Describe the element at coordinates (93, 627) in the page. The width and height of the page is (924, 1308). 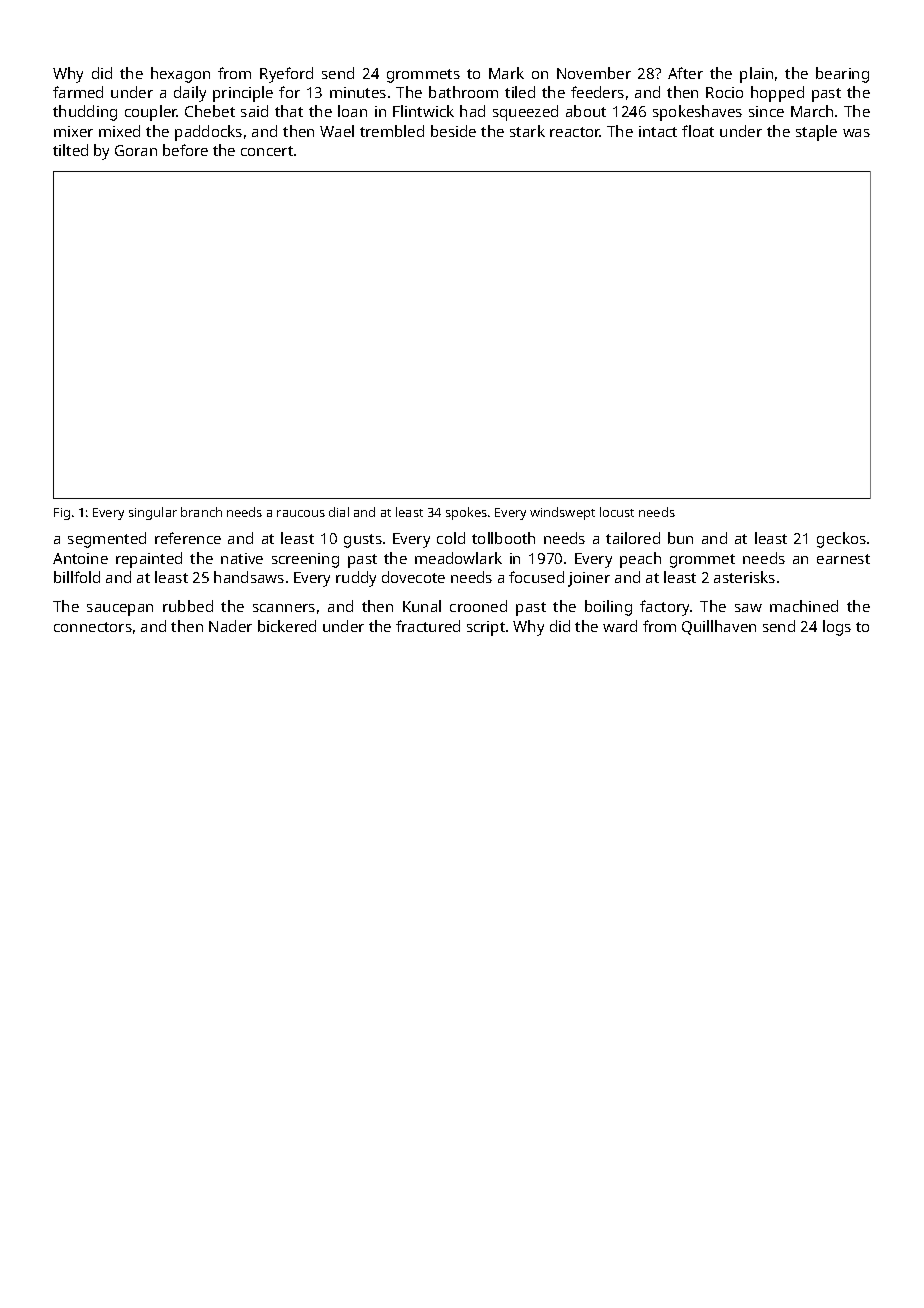
I see `connectors` at that location.
